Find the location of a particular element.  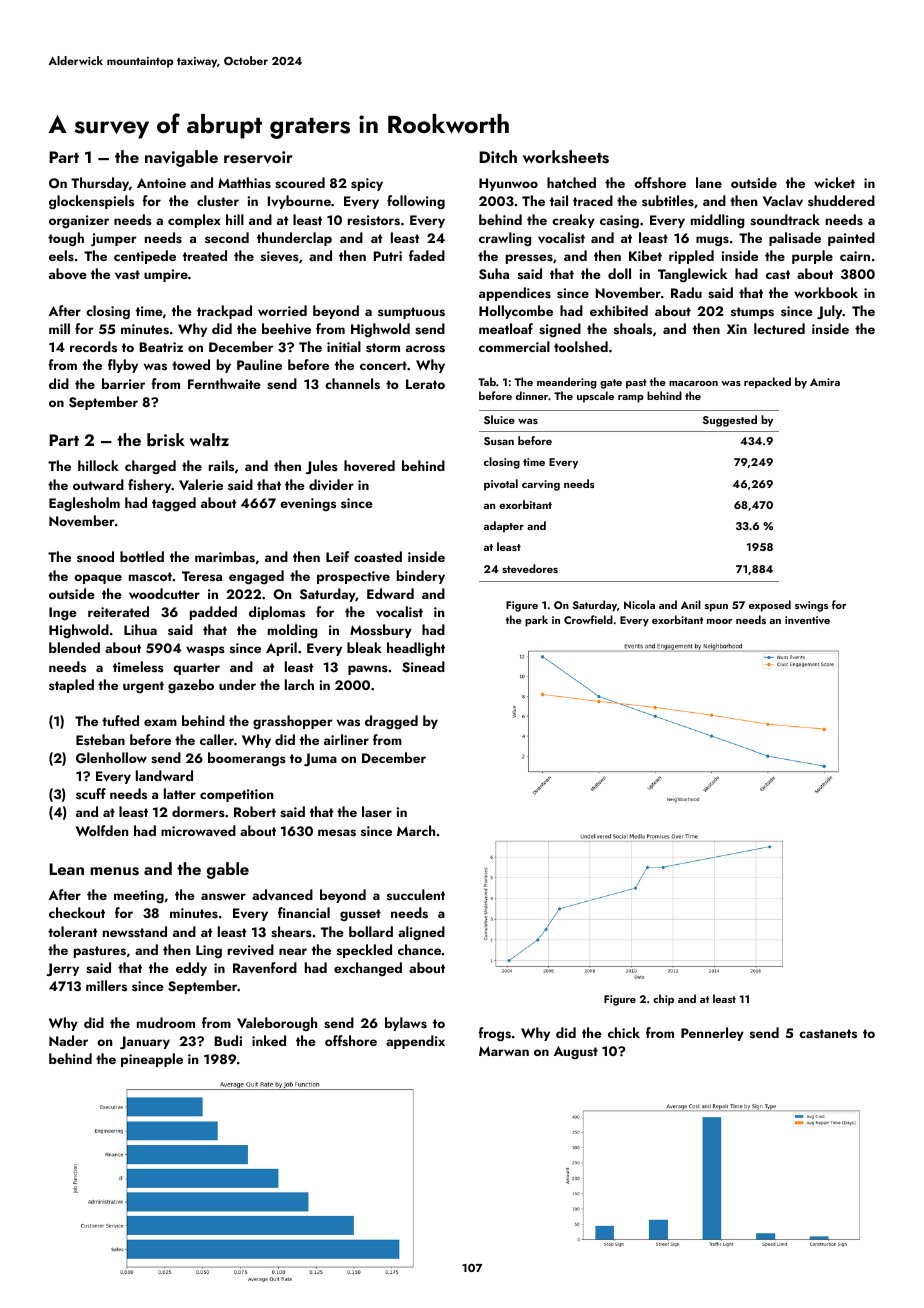

moor is located at coordinates (720, 621).
